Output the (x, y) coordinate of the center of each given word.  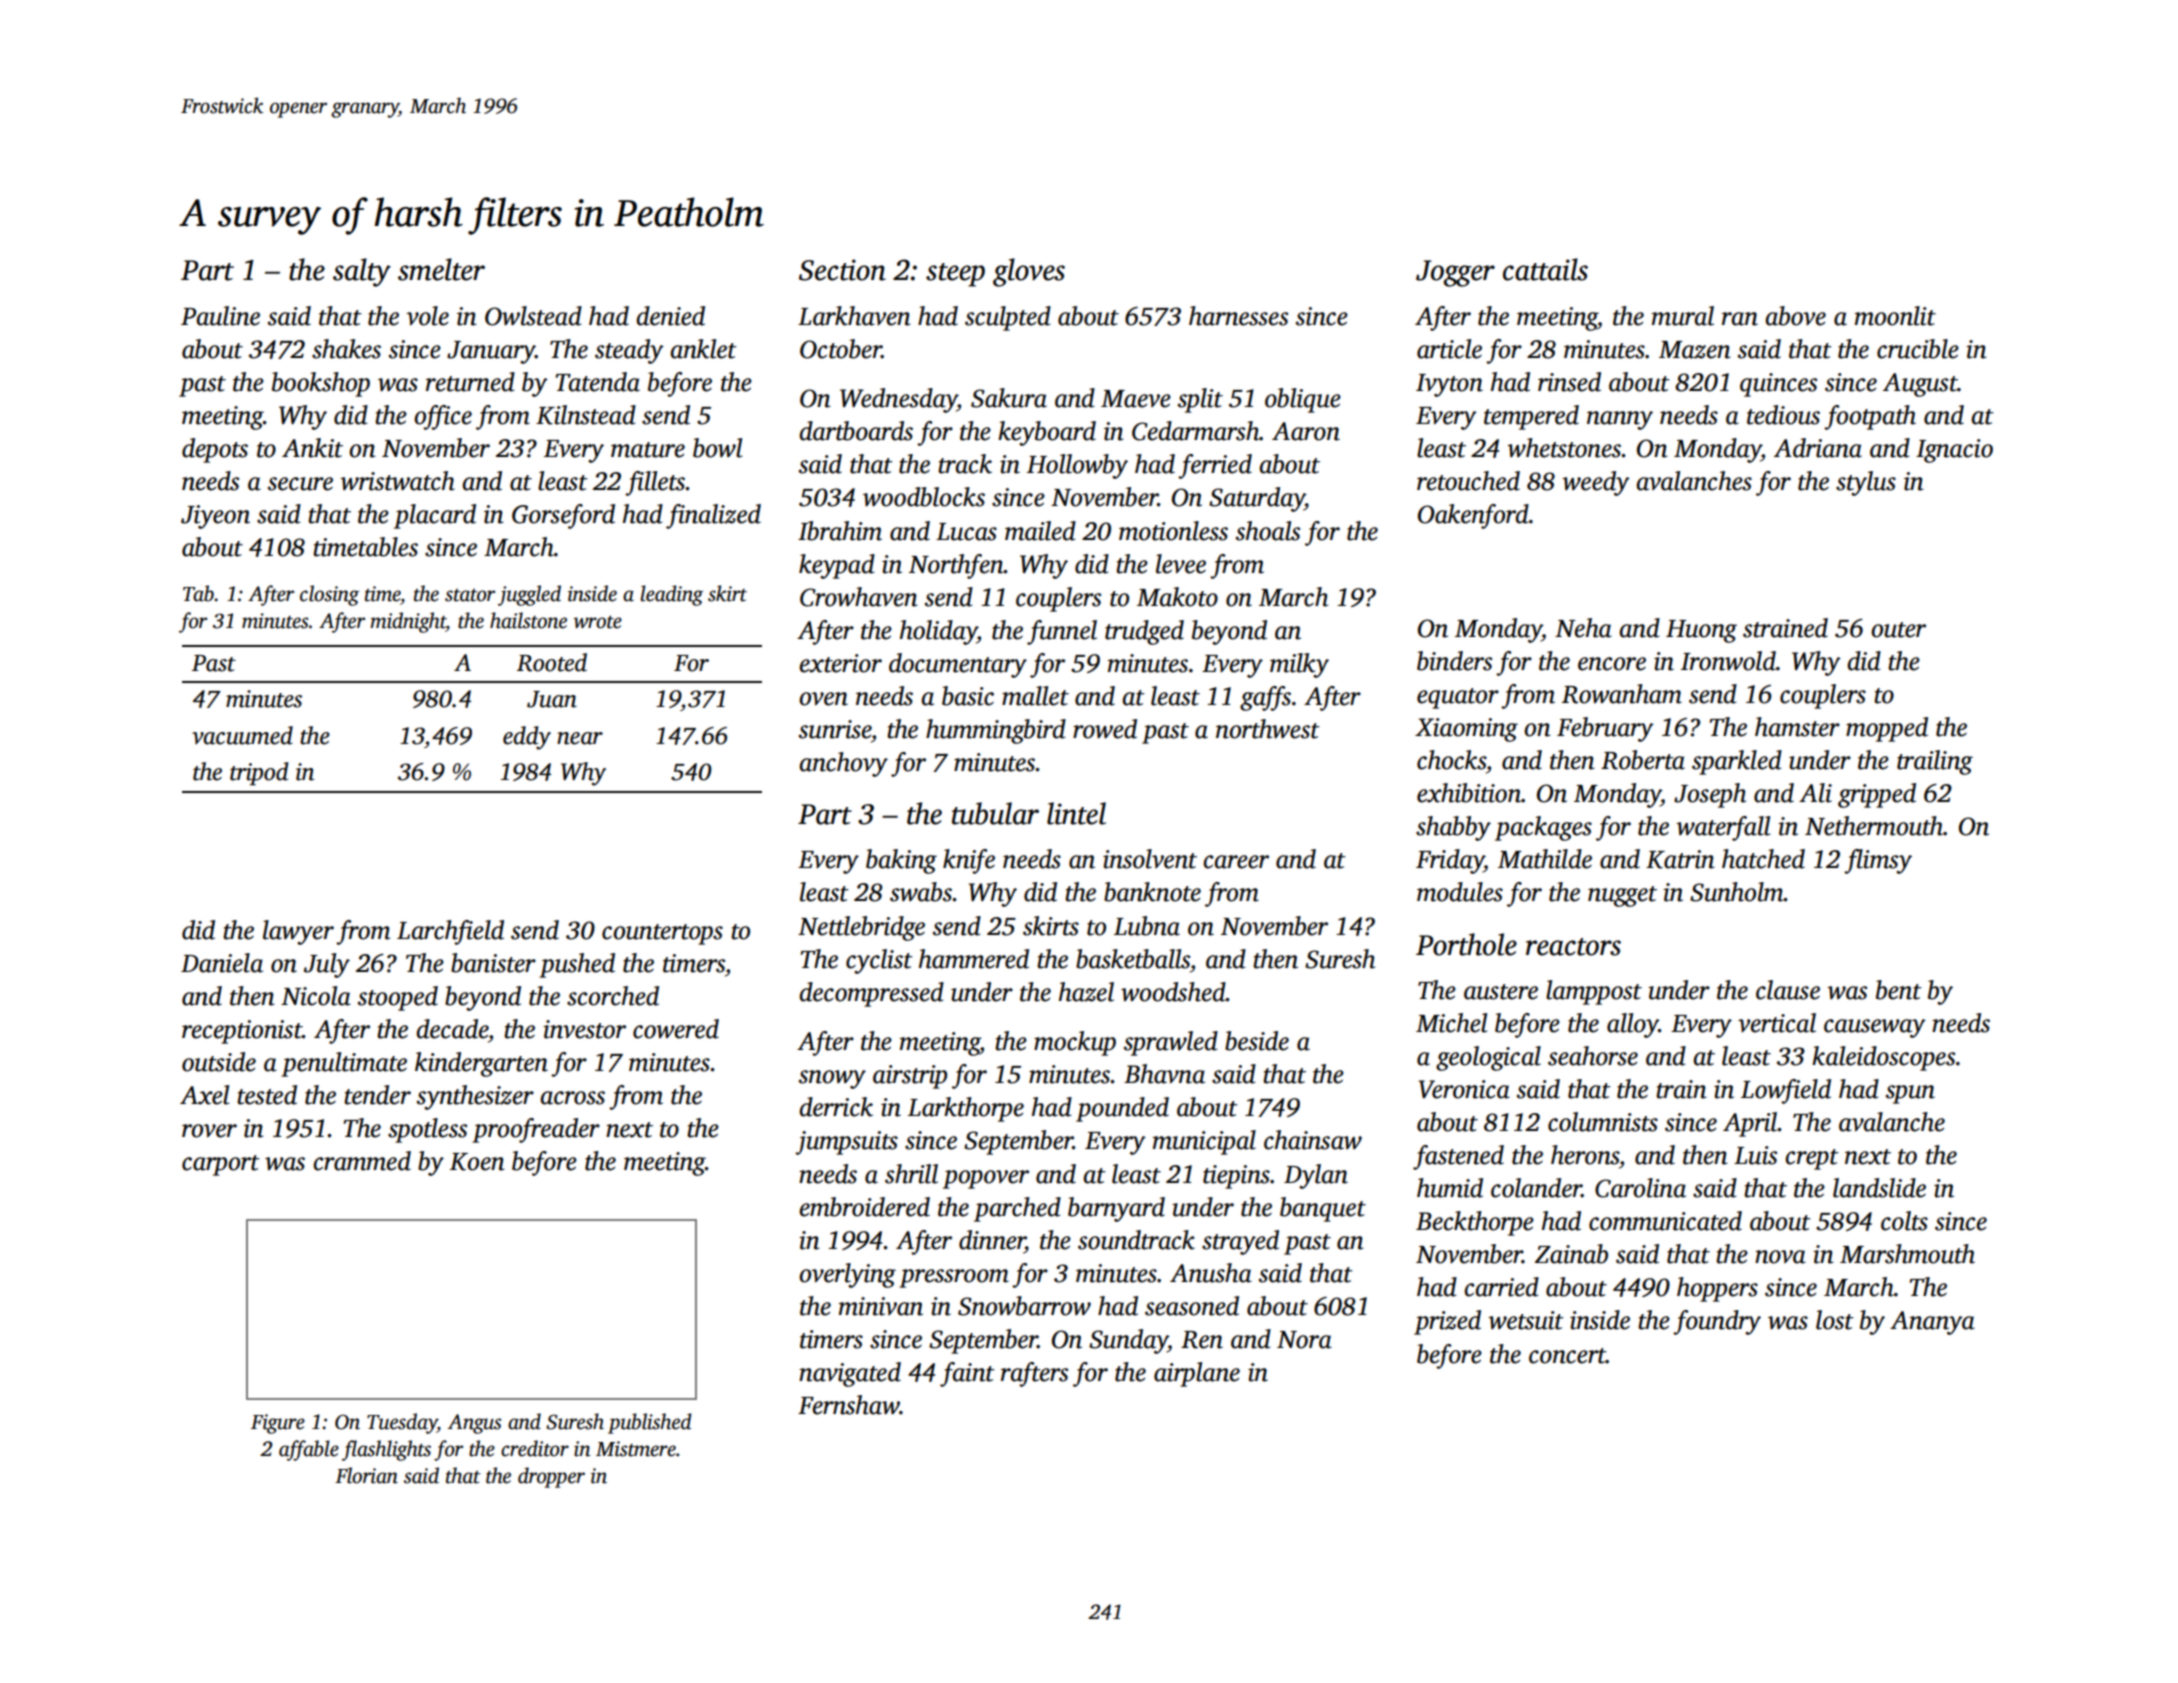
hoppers (1717, 1289)
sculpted (1008, 318)
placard (435, 516)
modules (1460, 892)
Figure (278, 1424)
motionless (1173, 531)
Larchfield (450, 932)
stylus (1866, 483)
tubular (995, 813)
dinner (992, 1240)
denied (670, 316)
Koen (477, 1162)
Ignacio (1954, 451)
